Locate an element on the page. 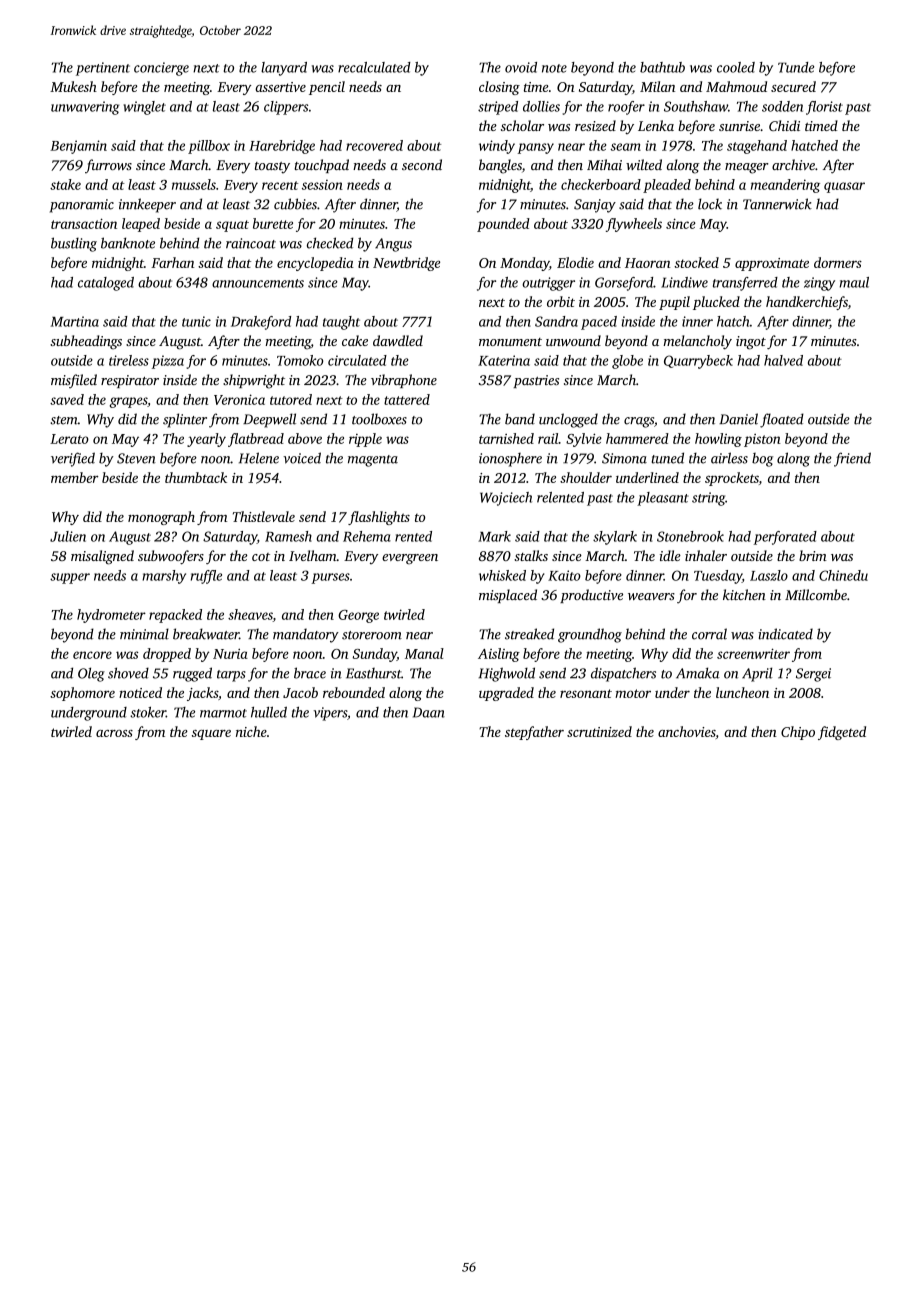 The image size is (924, 1308). sheaves is located at coordinates (250, 615).
